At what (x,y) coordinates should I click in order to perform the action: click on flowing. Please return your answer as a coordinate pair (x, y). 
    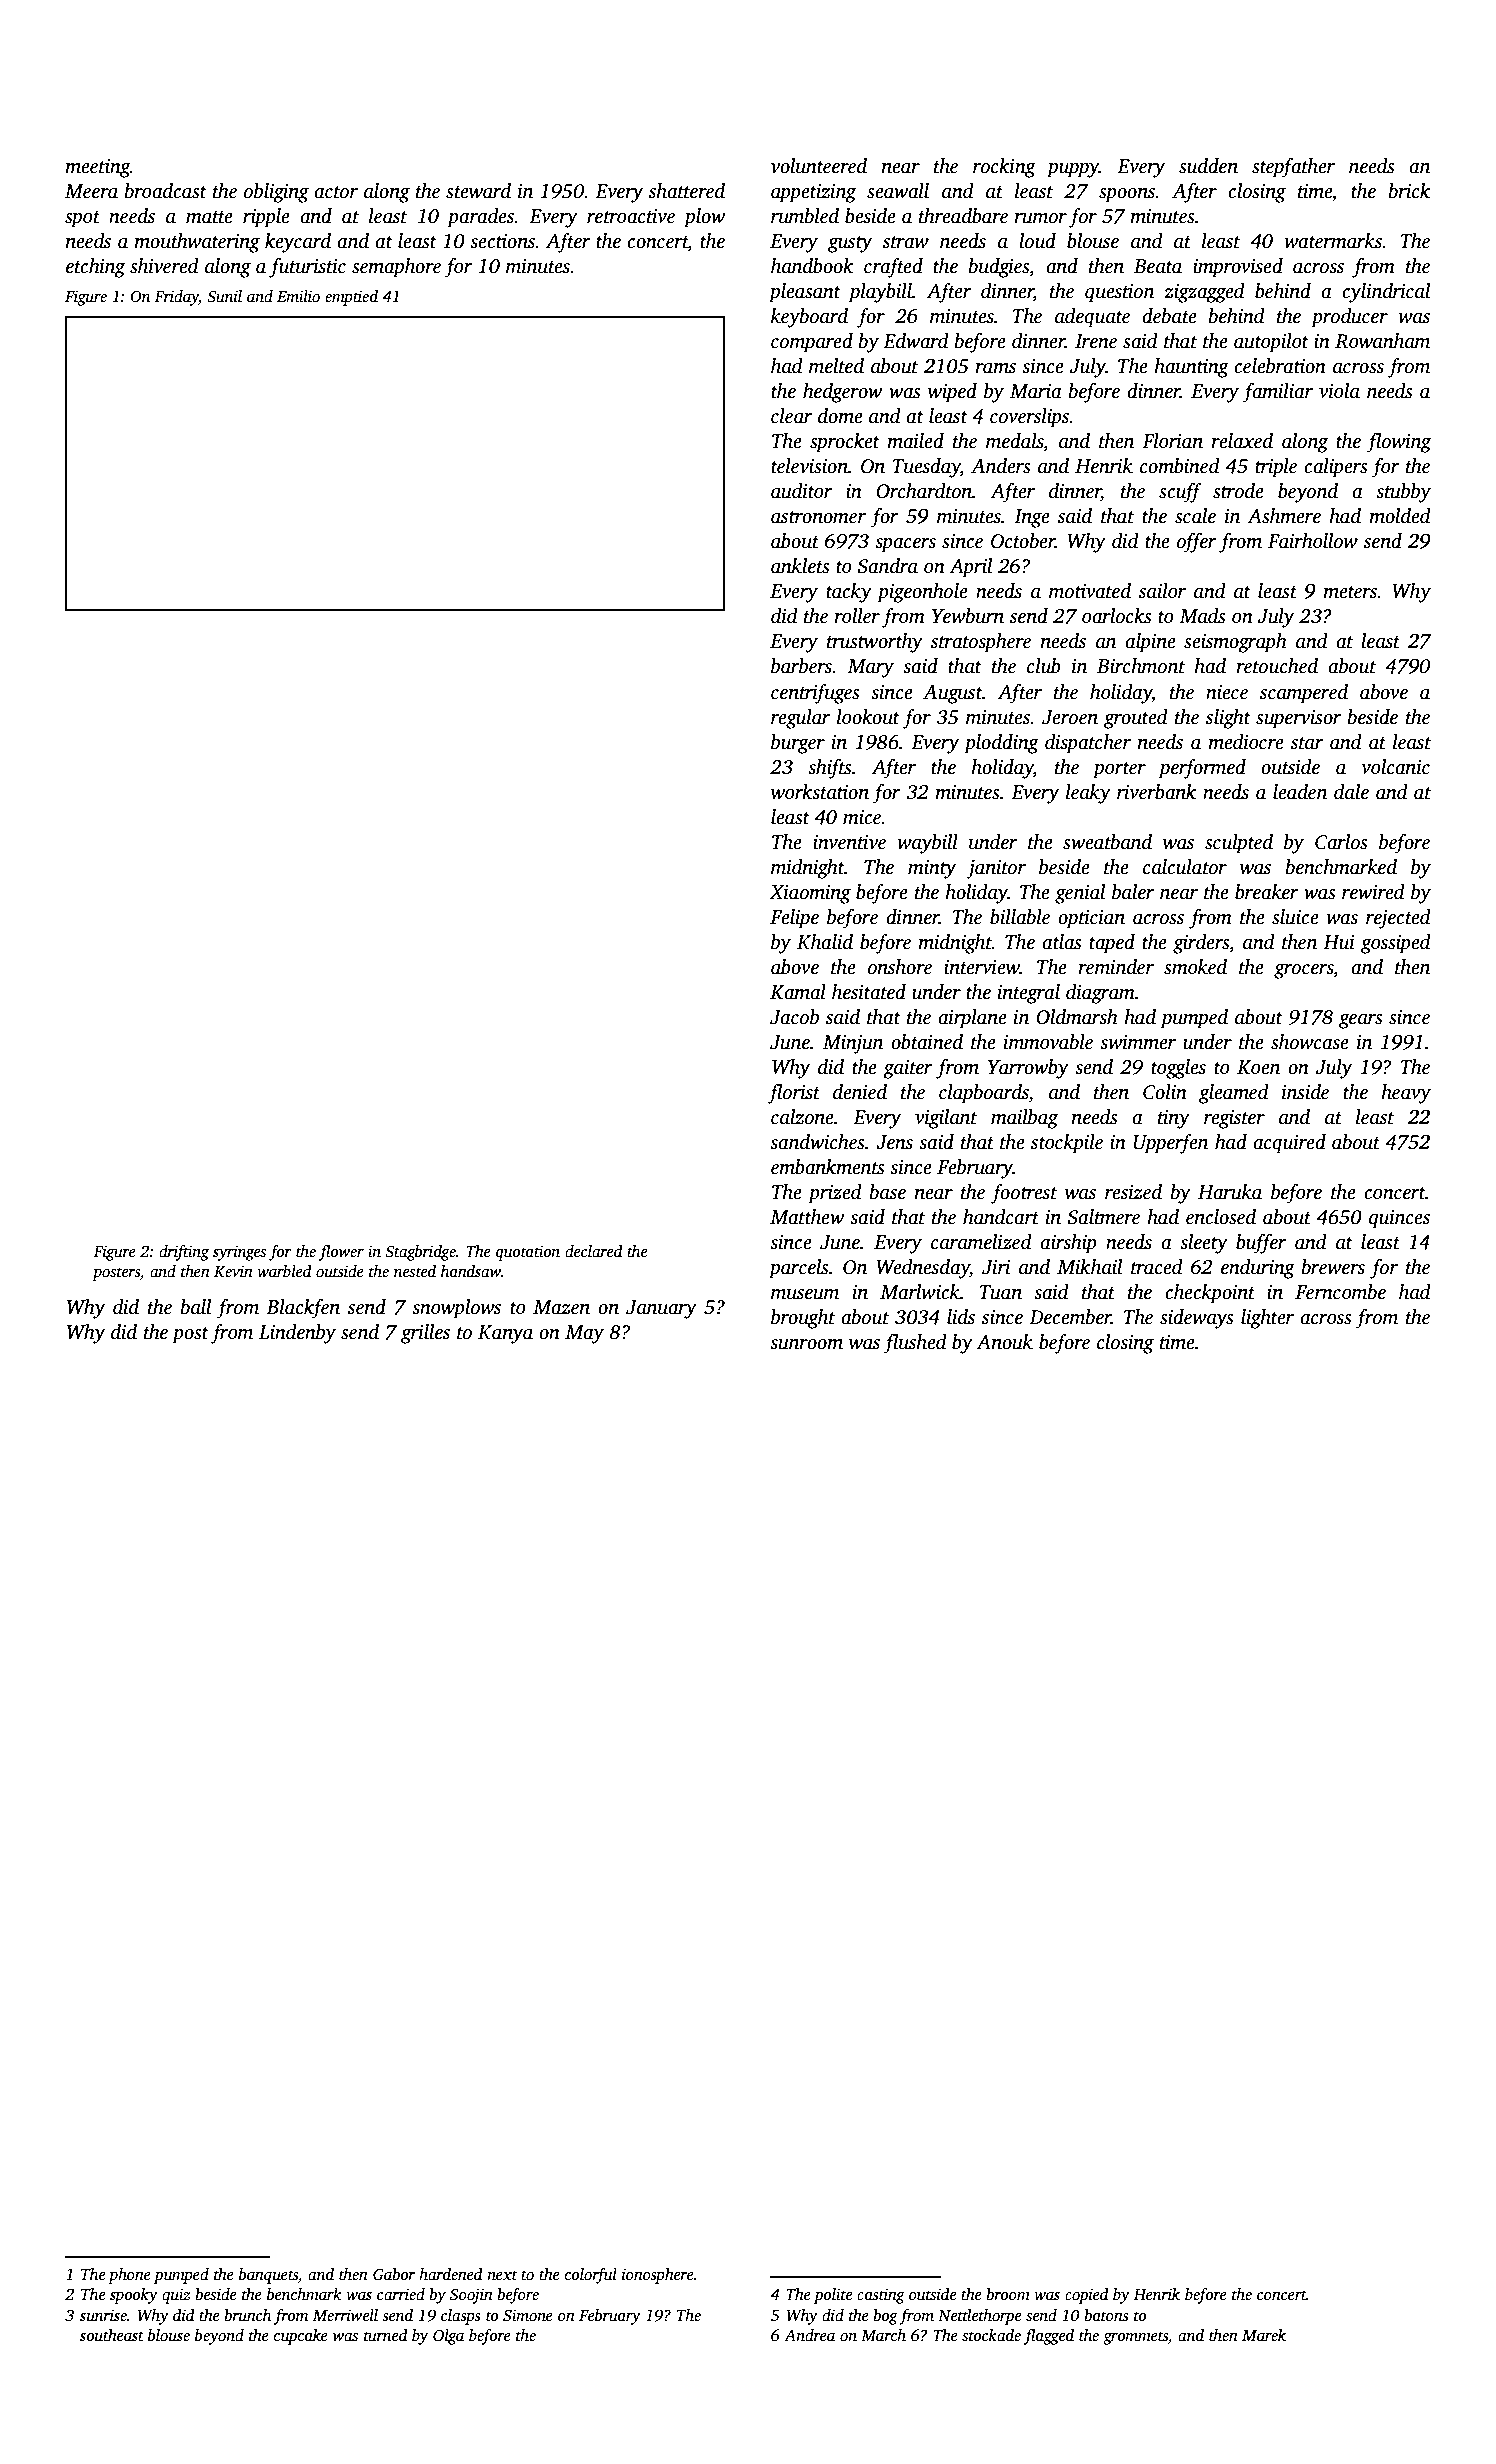
    Looking at the image, I should click on (1398, 443).
